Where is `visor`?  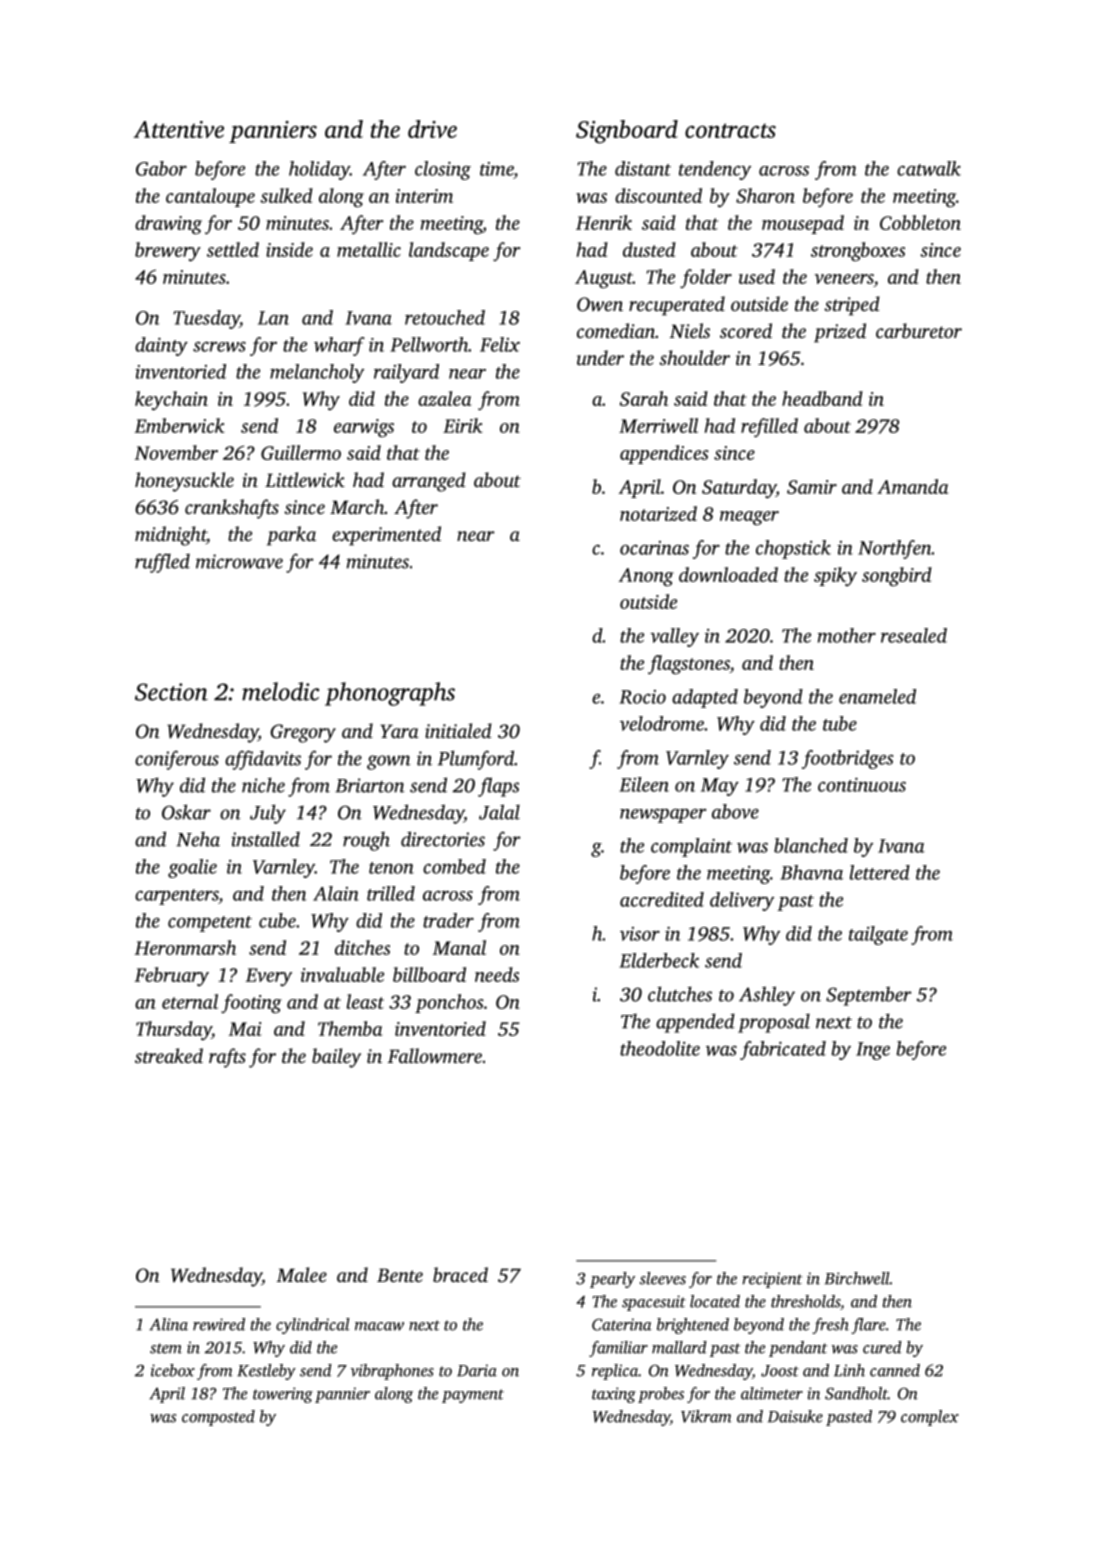
visor is located at coordinates (640, 934).
